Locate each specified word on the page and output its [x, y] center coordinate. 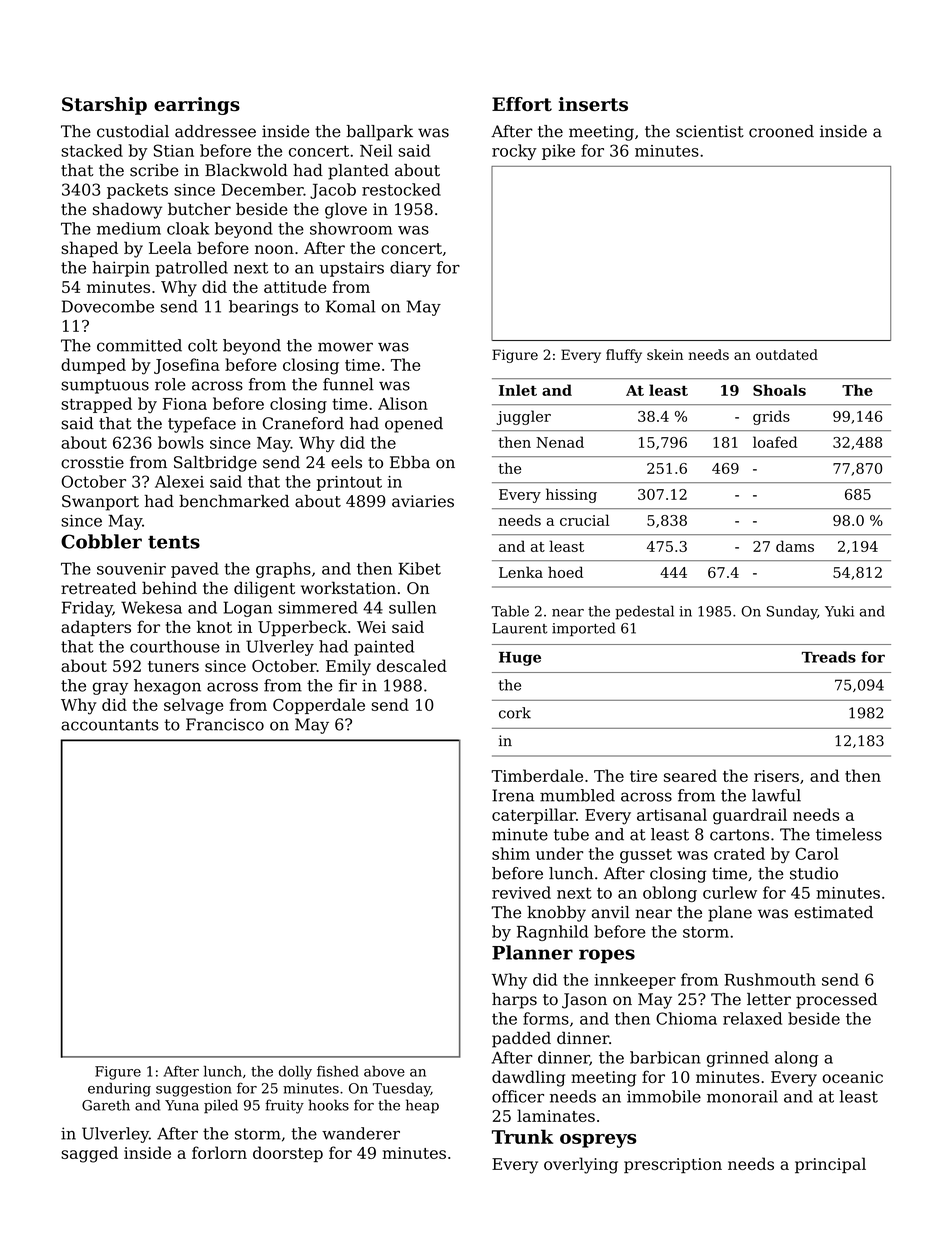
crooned [781, 131]
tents [174, 542]
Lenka [521, 572]
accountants [109, 725]
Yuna [182, 1105]
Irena [513, 795]
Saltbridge [215, 464]
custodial [133, 131]
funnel [348, 384]
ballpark [379, 133]
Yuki [839, 611]
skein [665, 354]
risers [776, 776]
